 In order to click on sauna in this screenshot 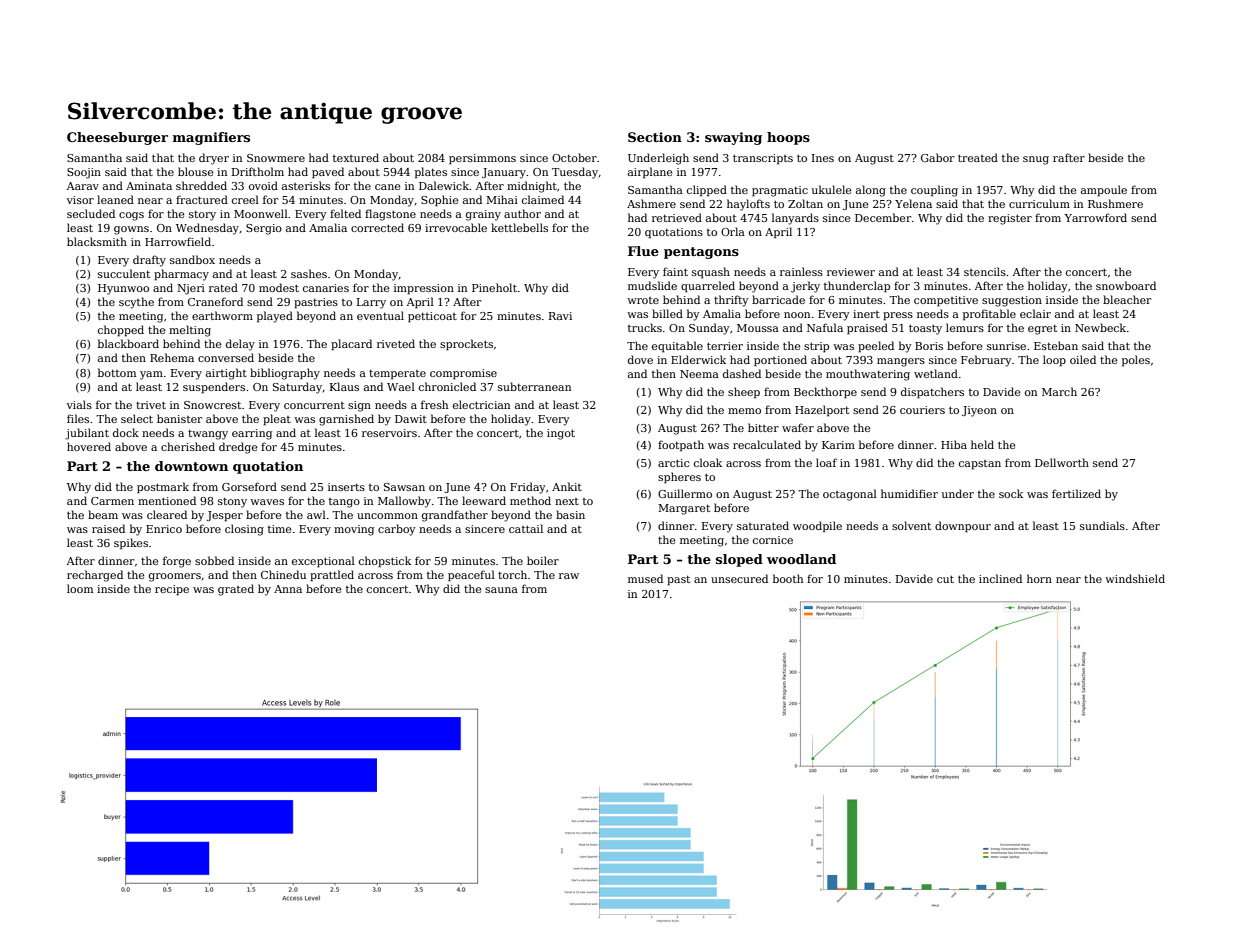, I will do `click(501, 590)`.
